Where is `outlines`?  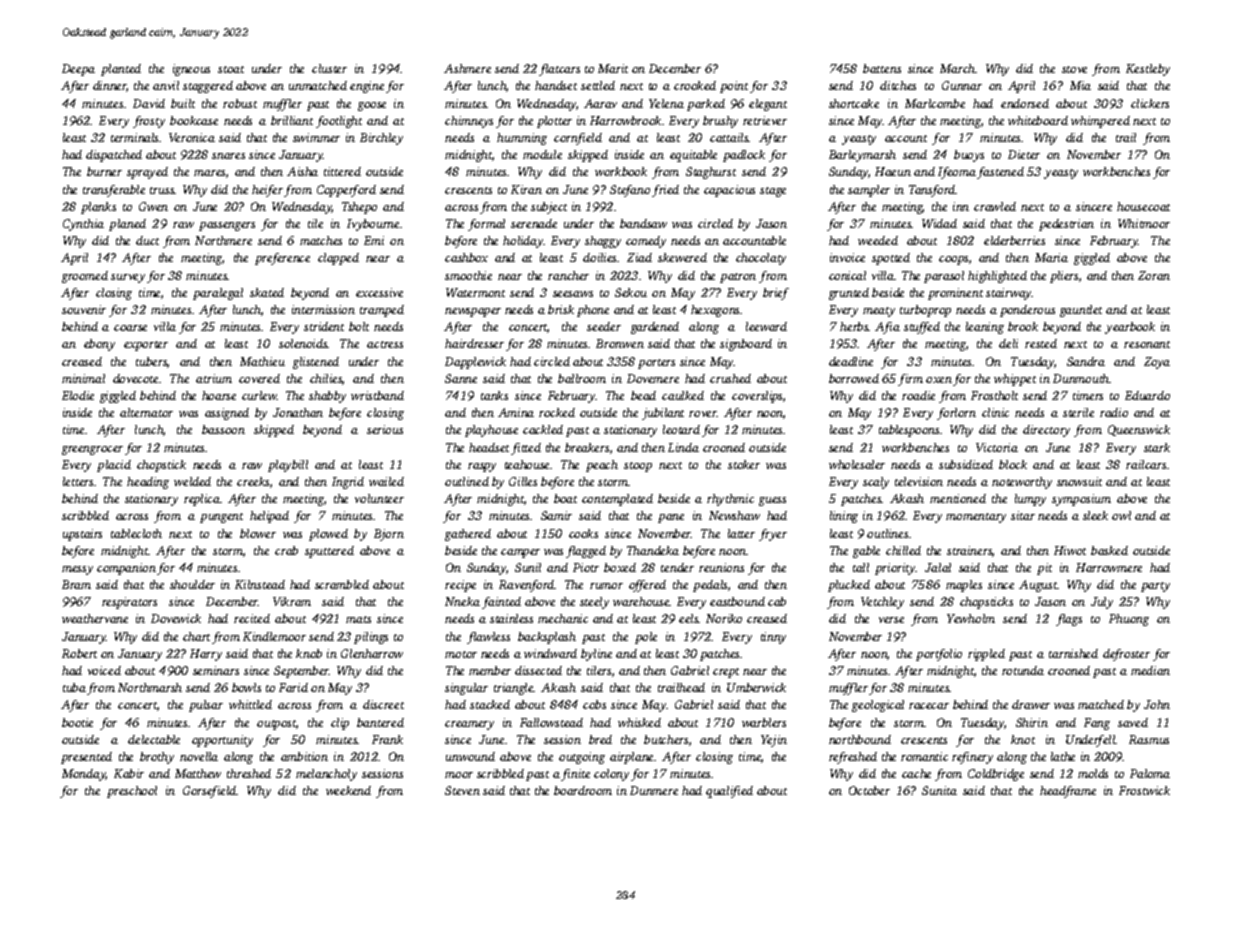
outlines is located at coordinates (887, 533).
